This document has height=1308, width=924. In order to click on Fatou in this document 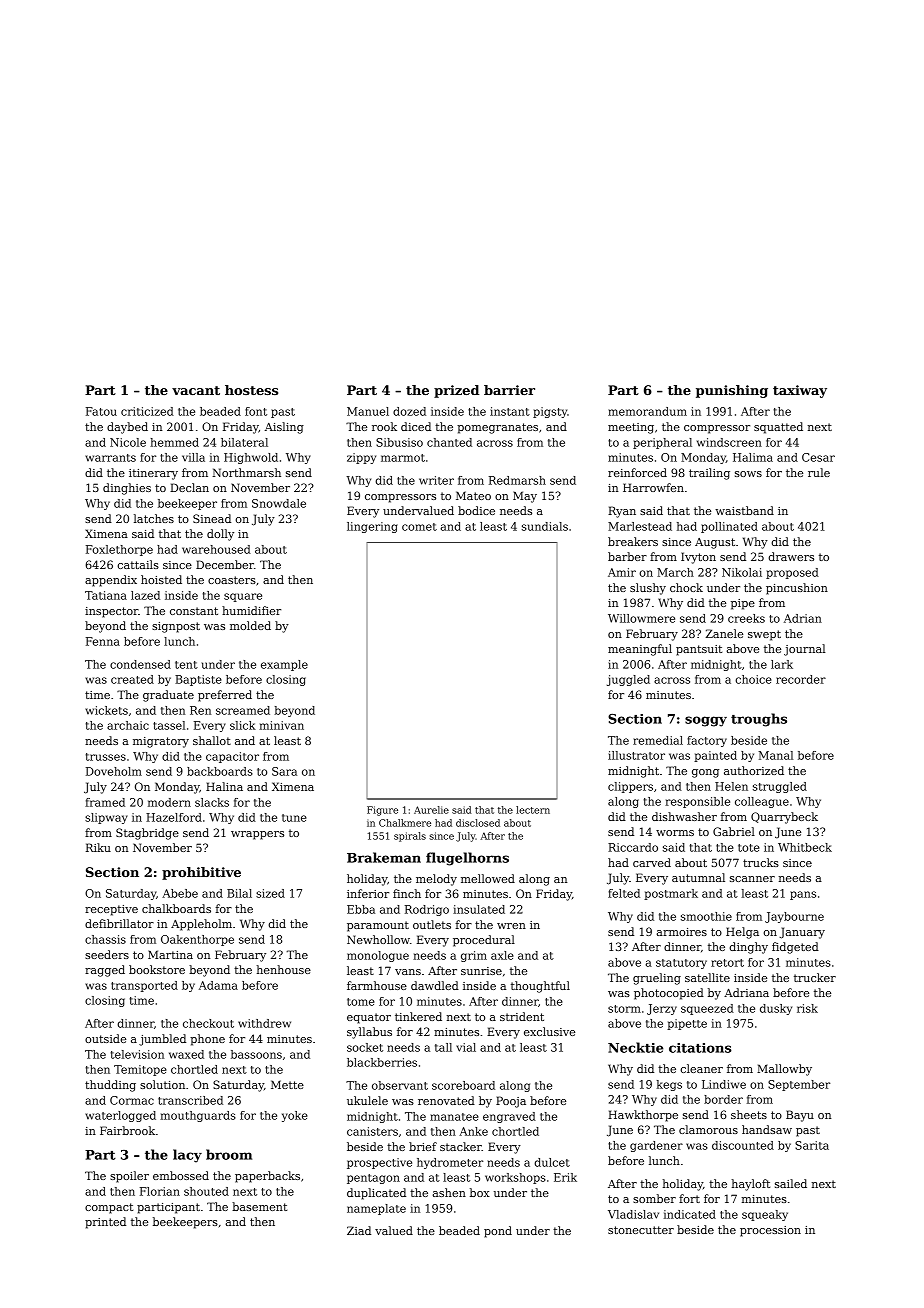, I will do `click(101, 411)`.
